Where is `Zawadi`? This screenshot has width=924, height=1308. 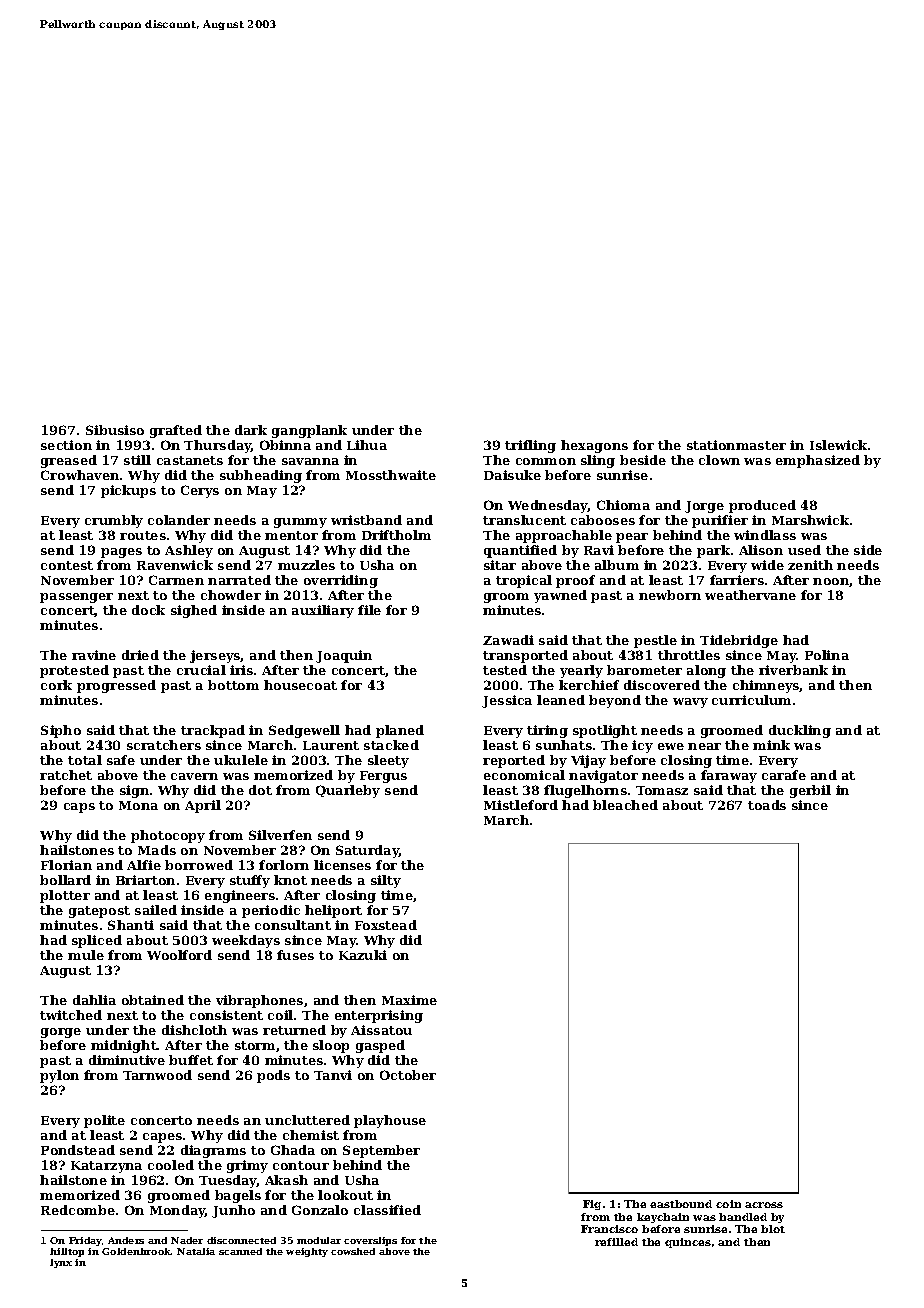 Zawadi is located at coordinates (508, 640).
